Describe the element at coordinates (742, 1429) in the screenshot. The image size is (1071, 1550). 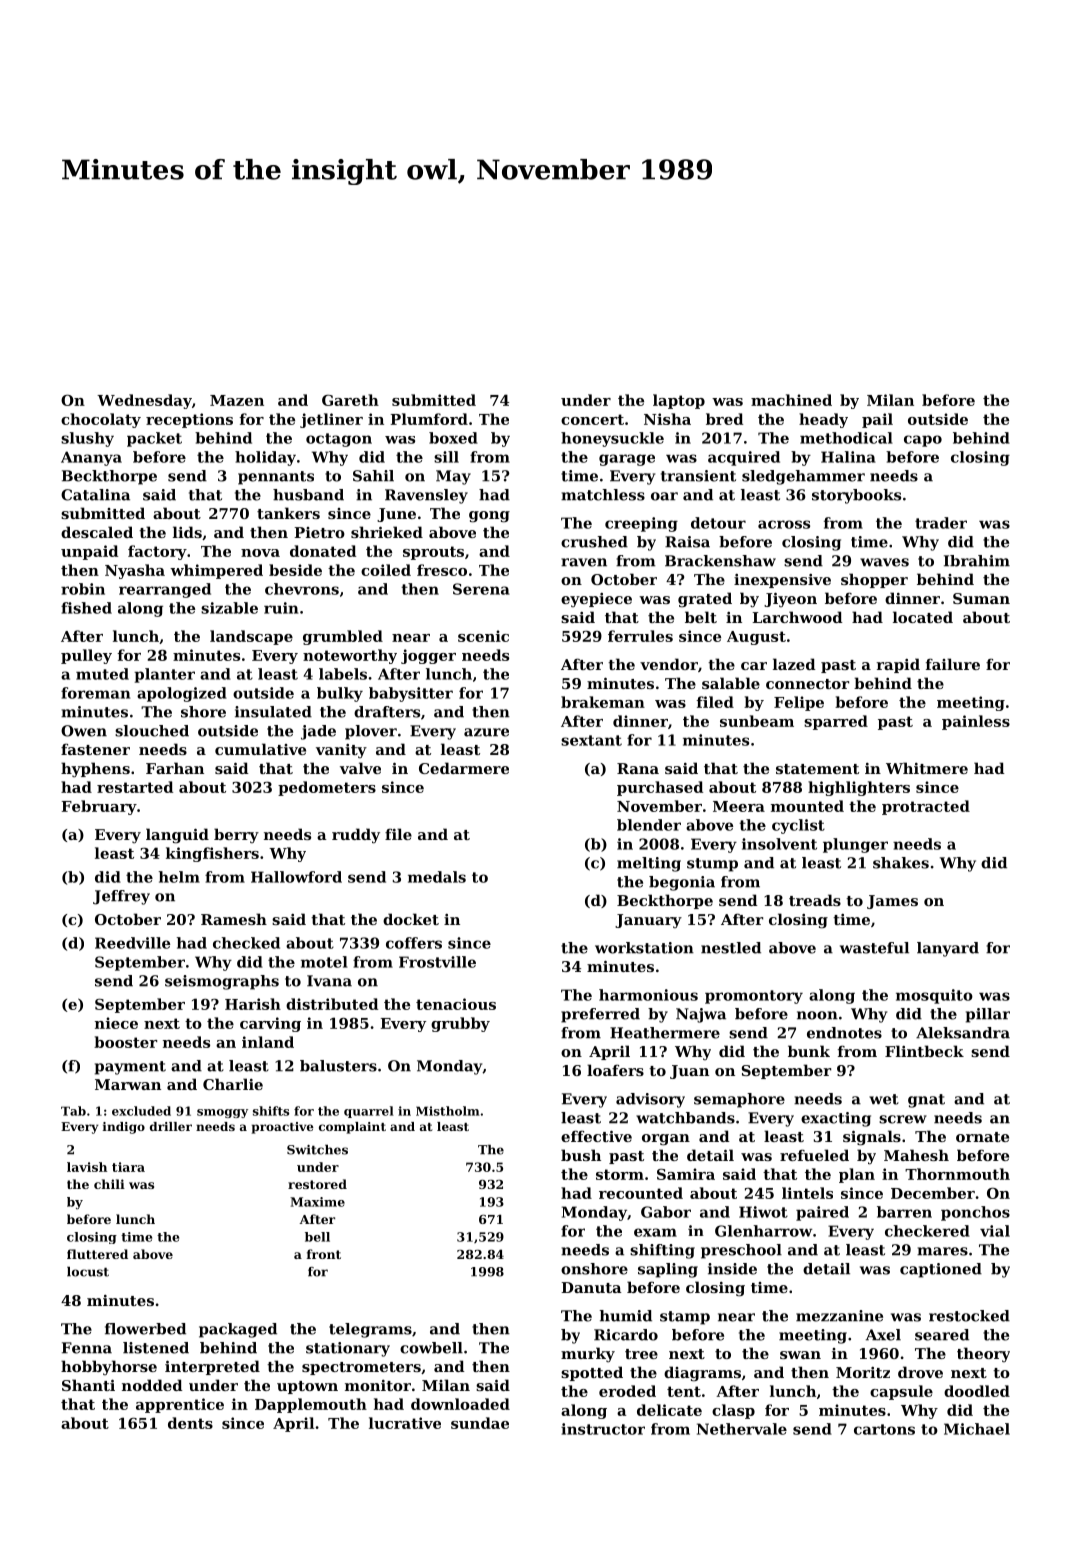
I see `Nethervale` at that location.
